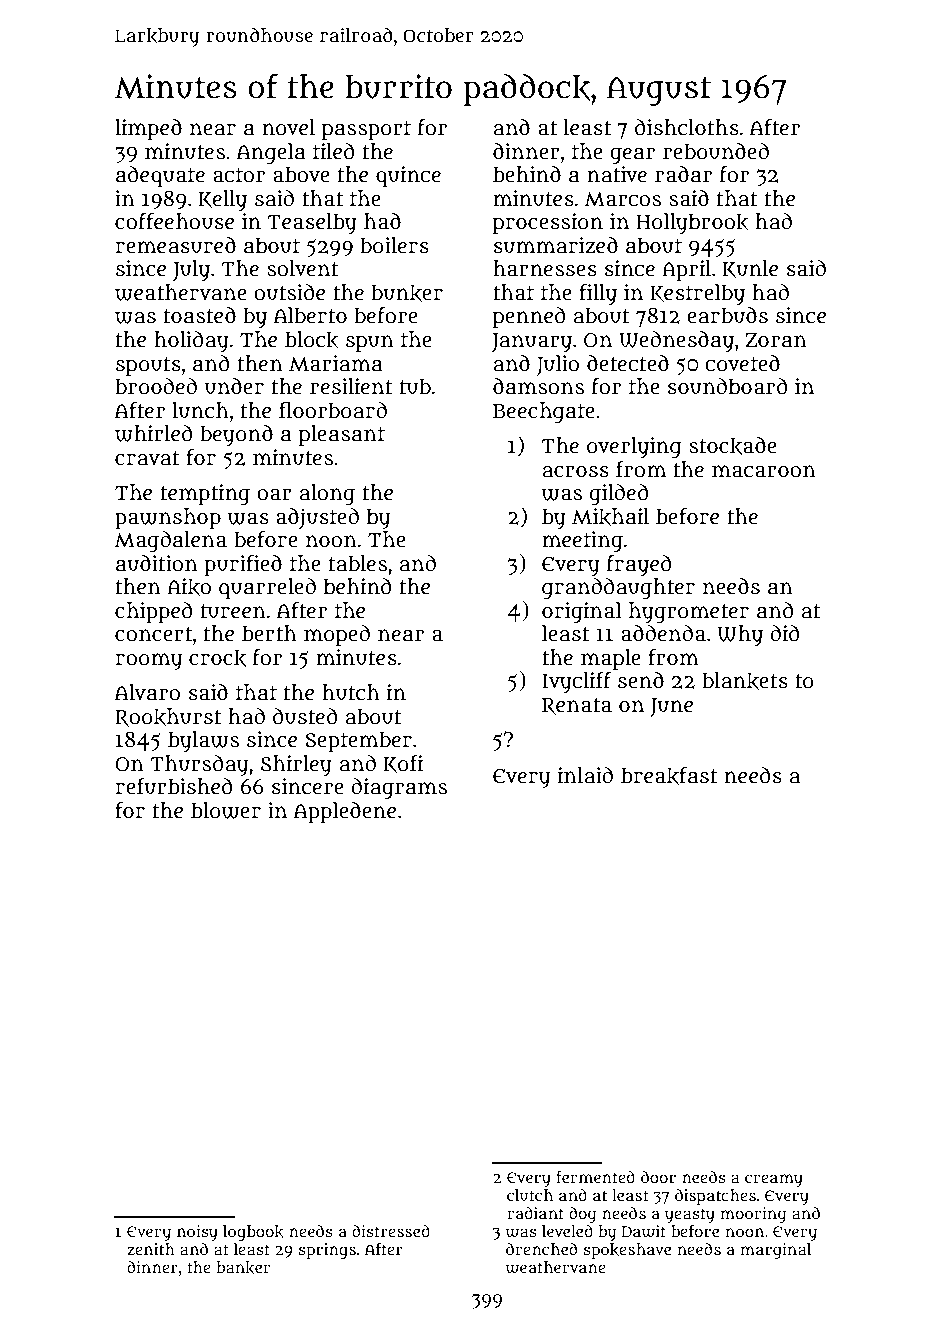 Image resolution: width=943 pixels, height=1338 pixels. What do you see at coordinates (243, 1267) in the page?
I see `banker` at bounding box center [243, 1267].
